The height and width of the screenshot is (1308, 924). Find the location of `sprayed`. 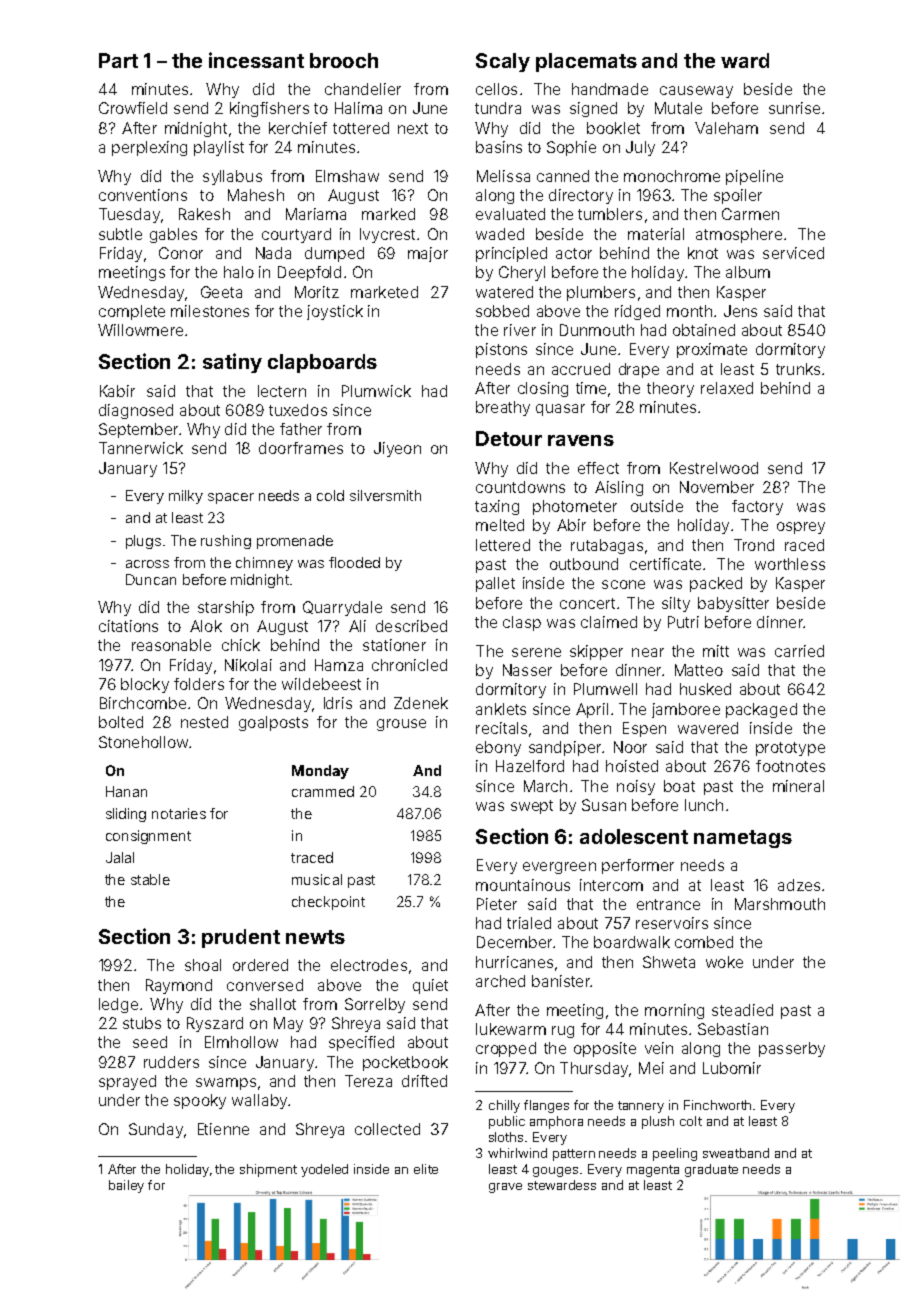

sprayed is located at coordinates (127, 1082).
